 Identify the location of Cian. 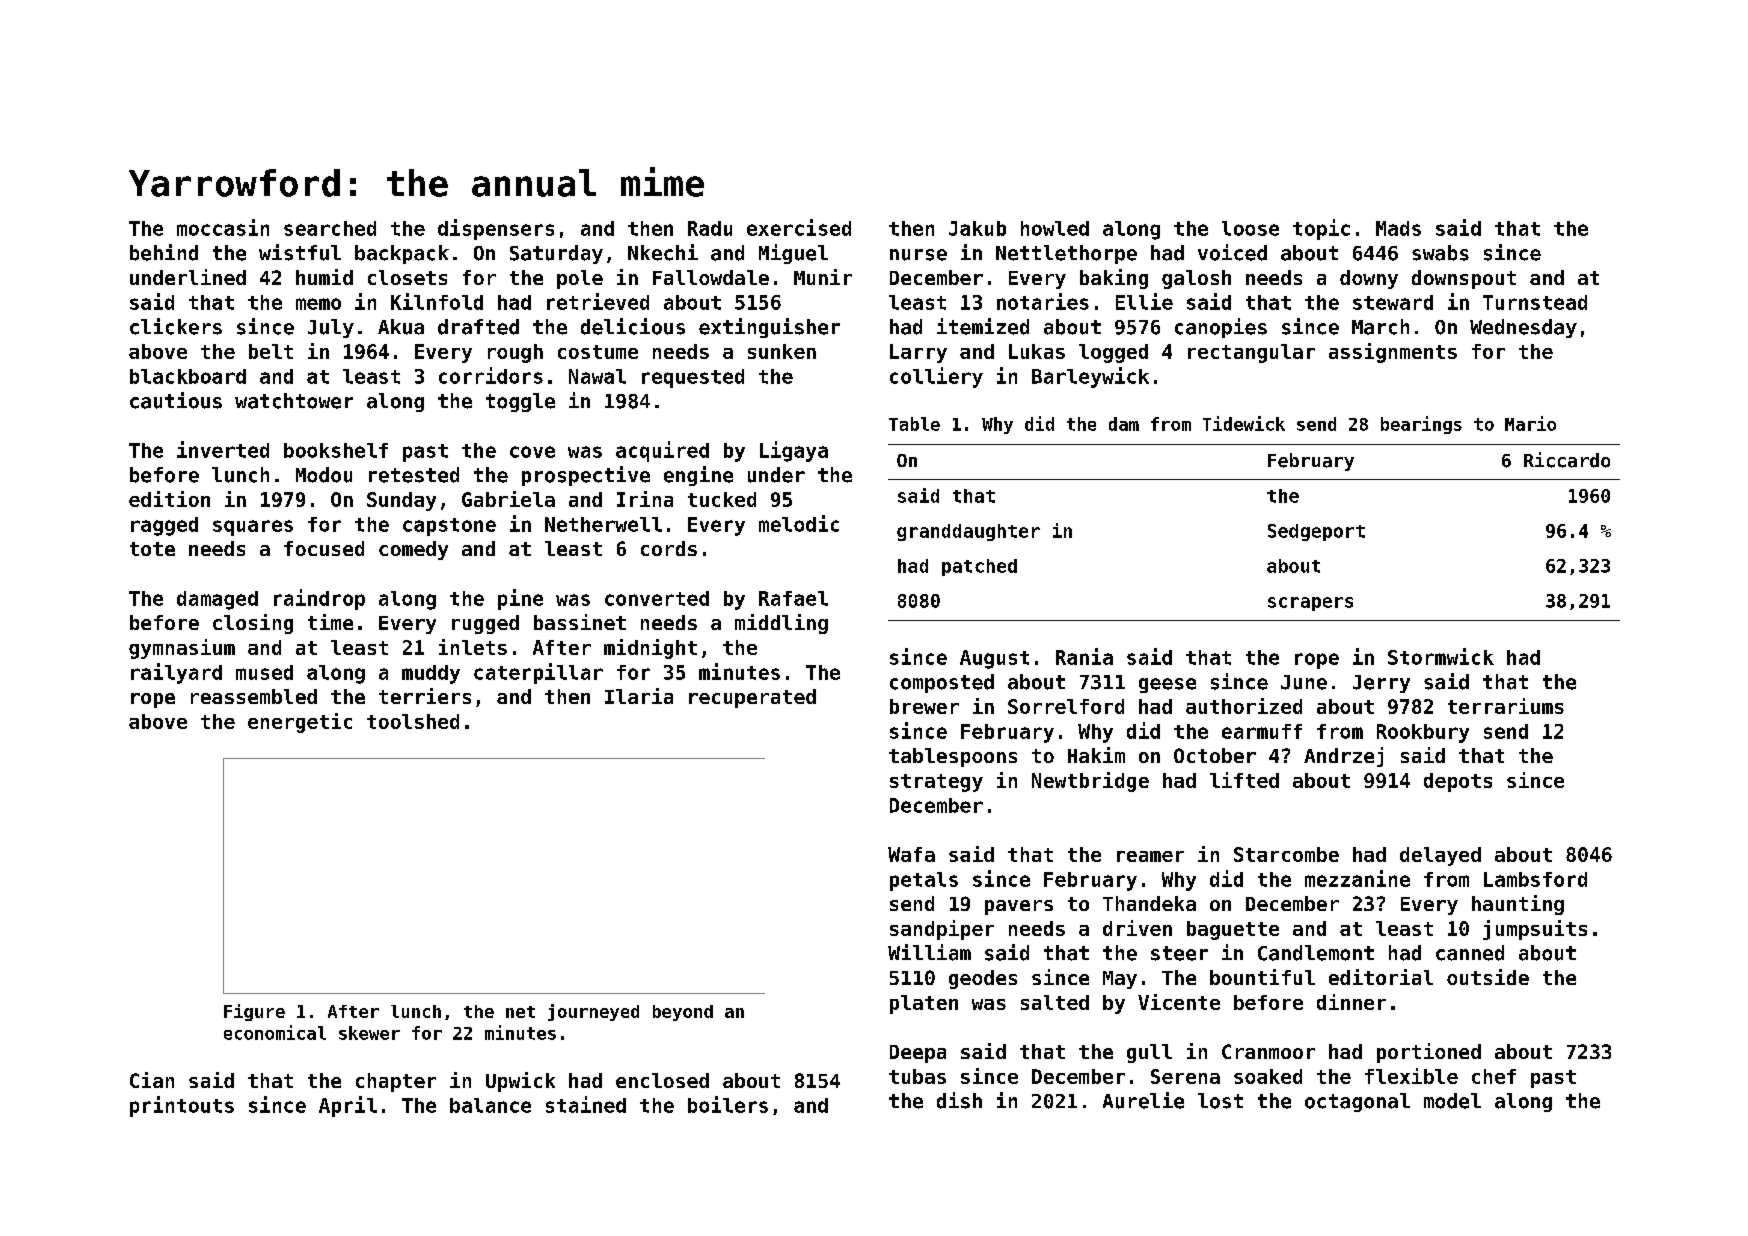
(152, 1080).
